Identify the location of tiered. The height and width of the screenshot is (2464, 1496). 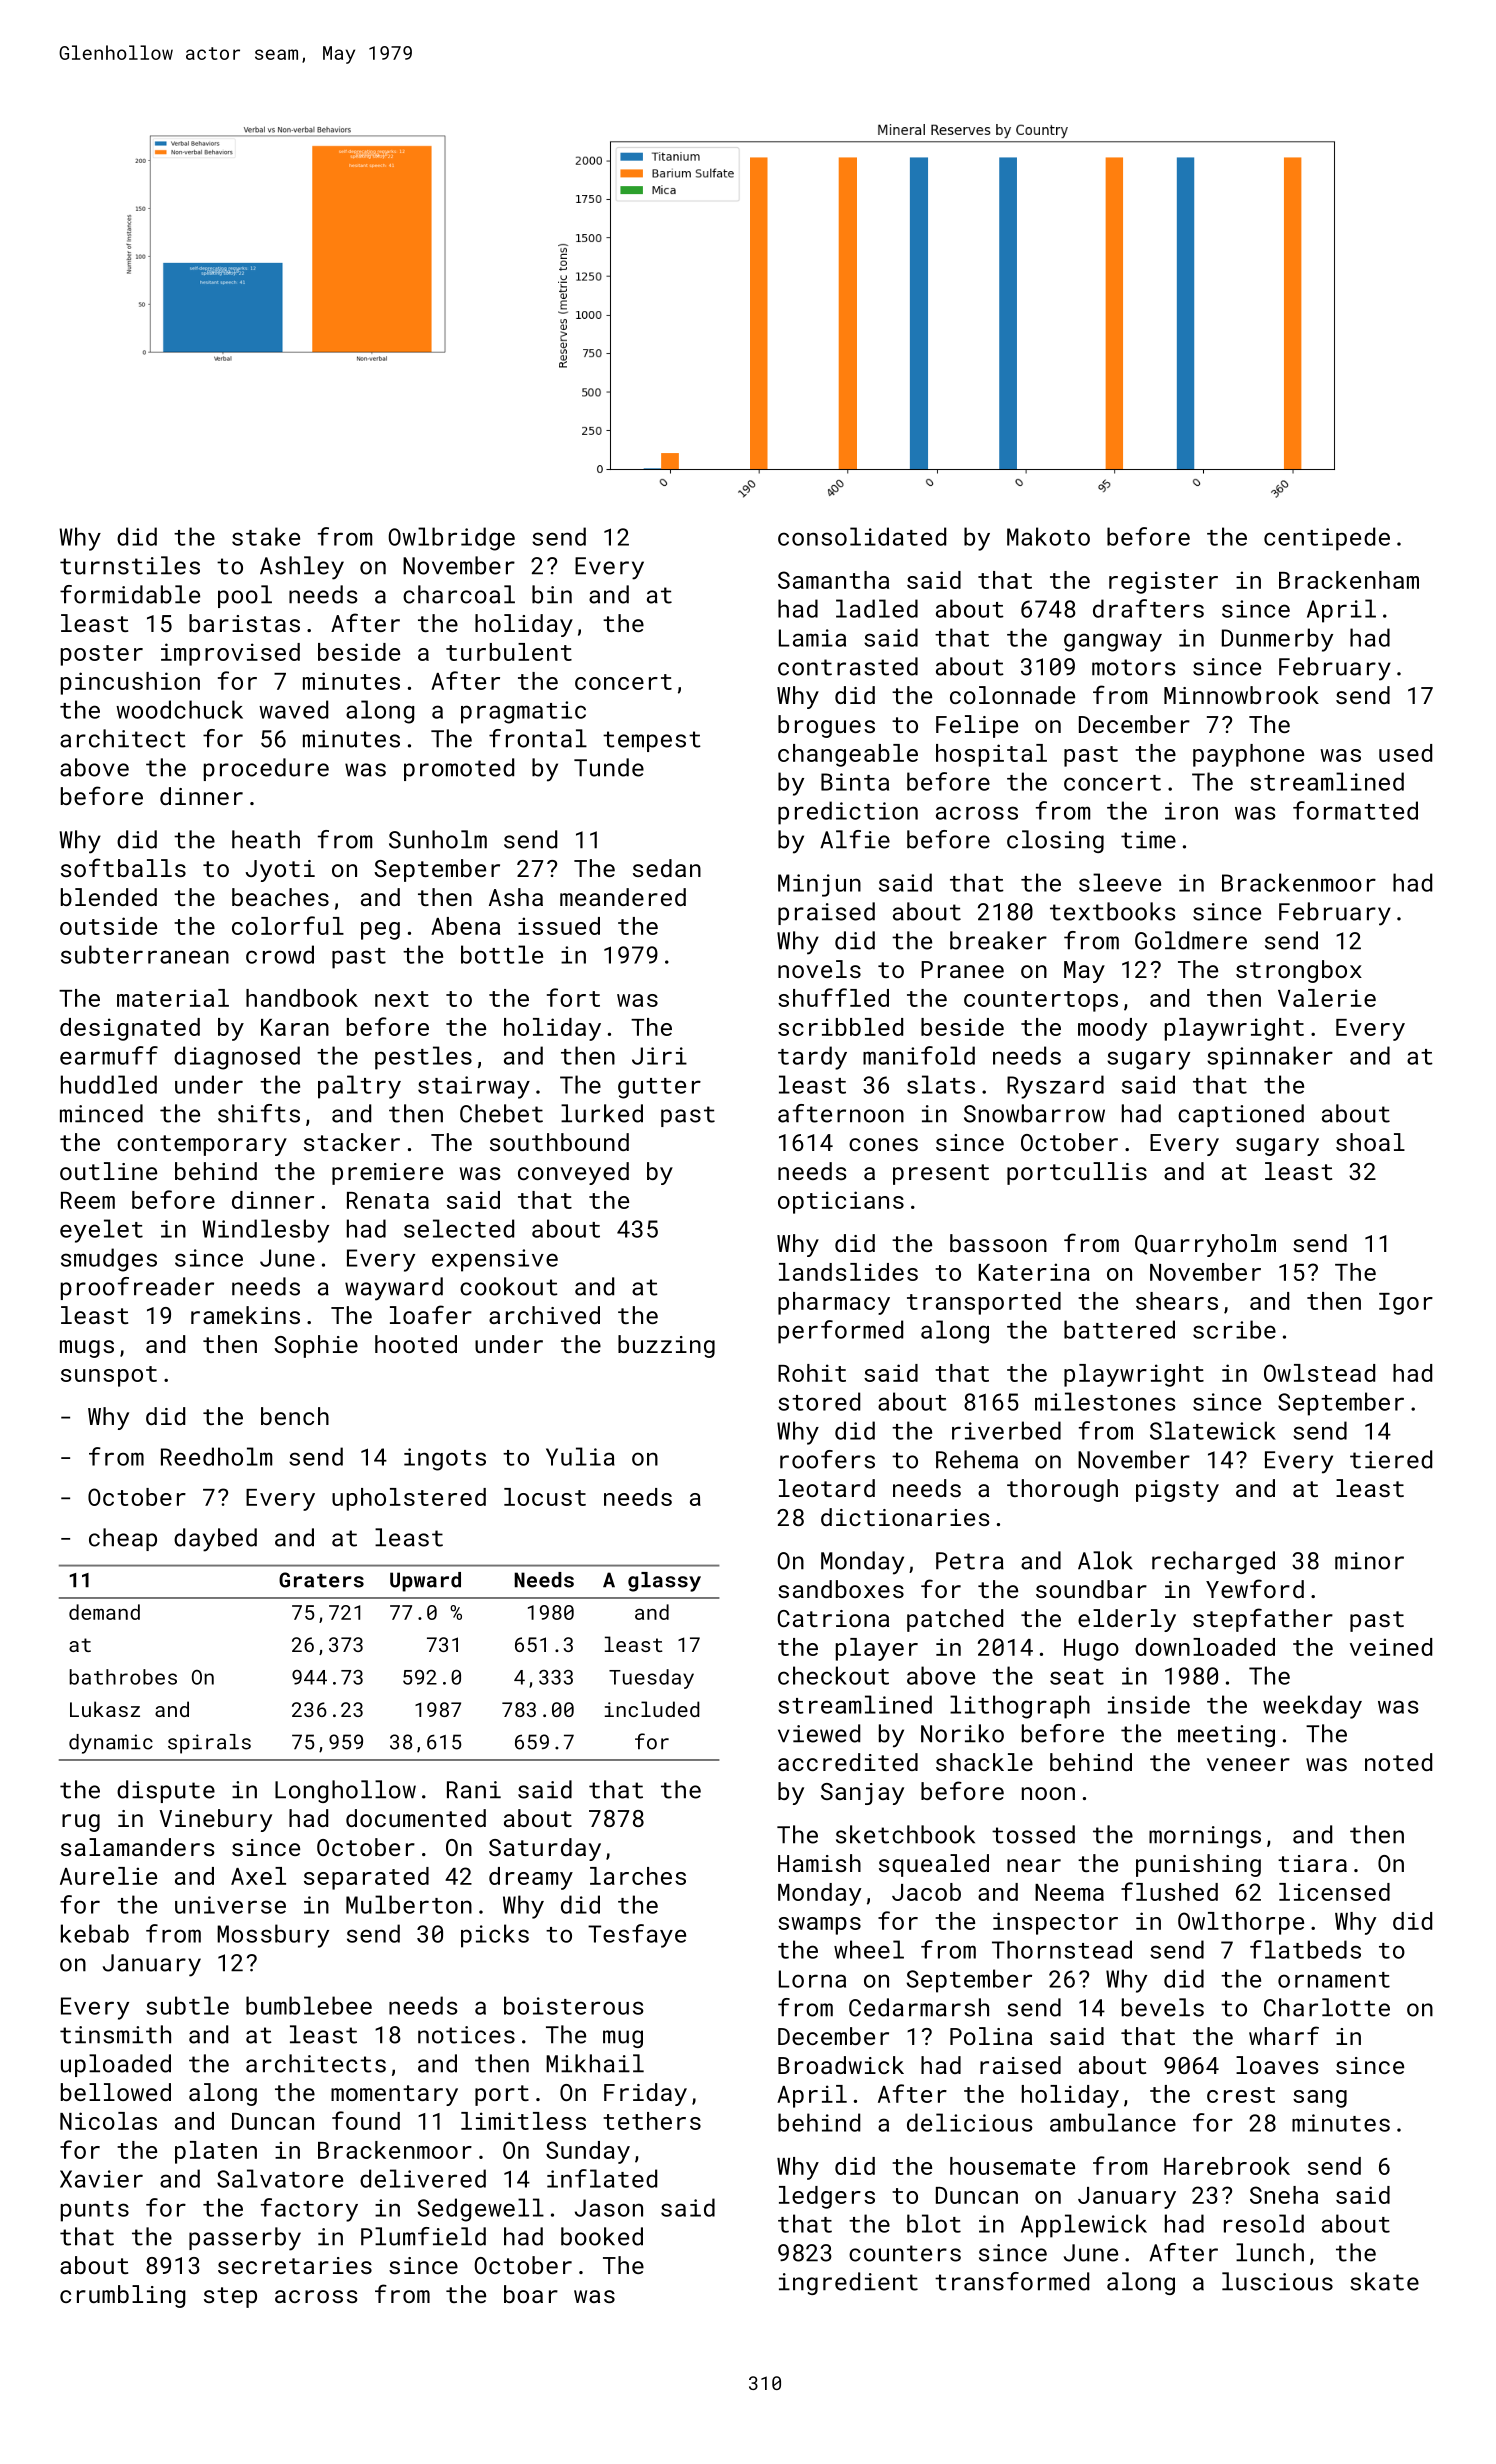
(1391, 1459).
